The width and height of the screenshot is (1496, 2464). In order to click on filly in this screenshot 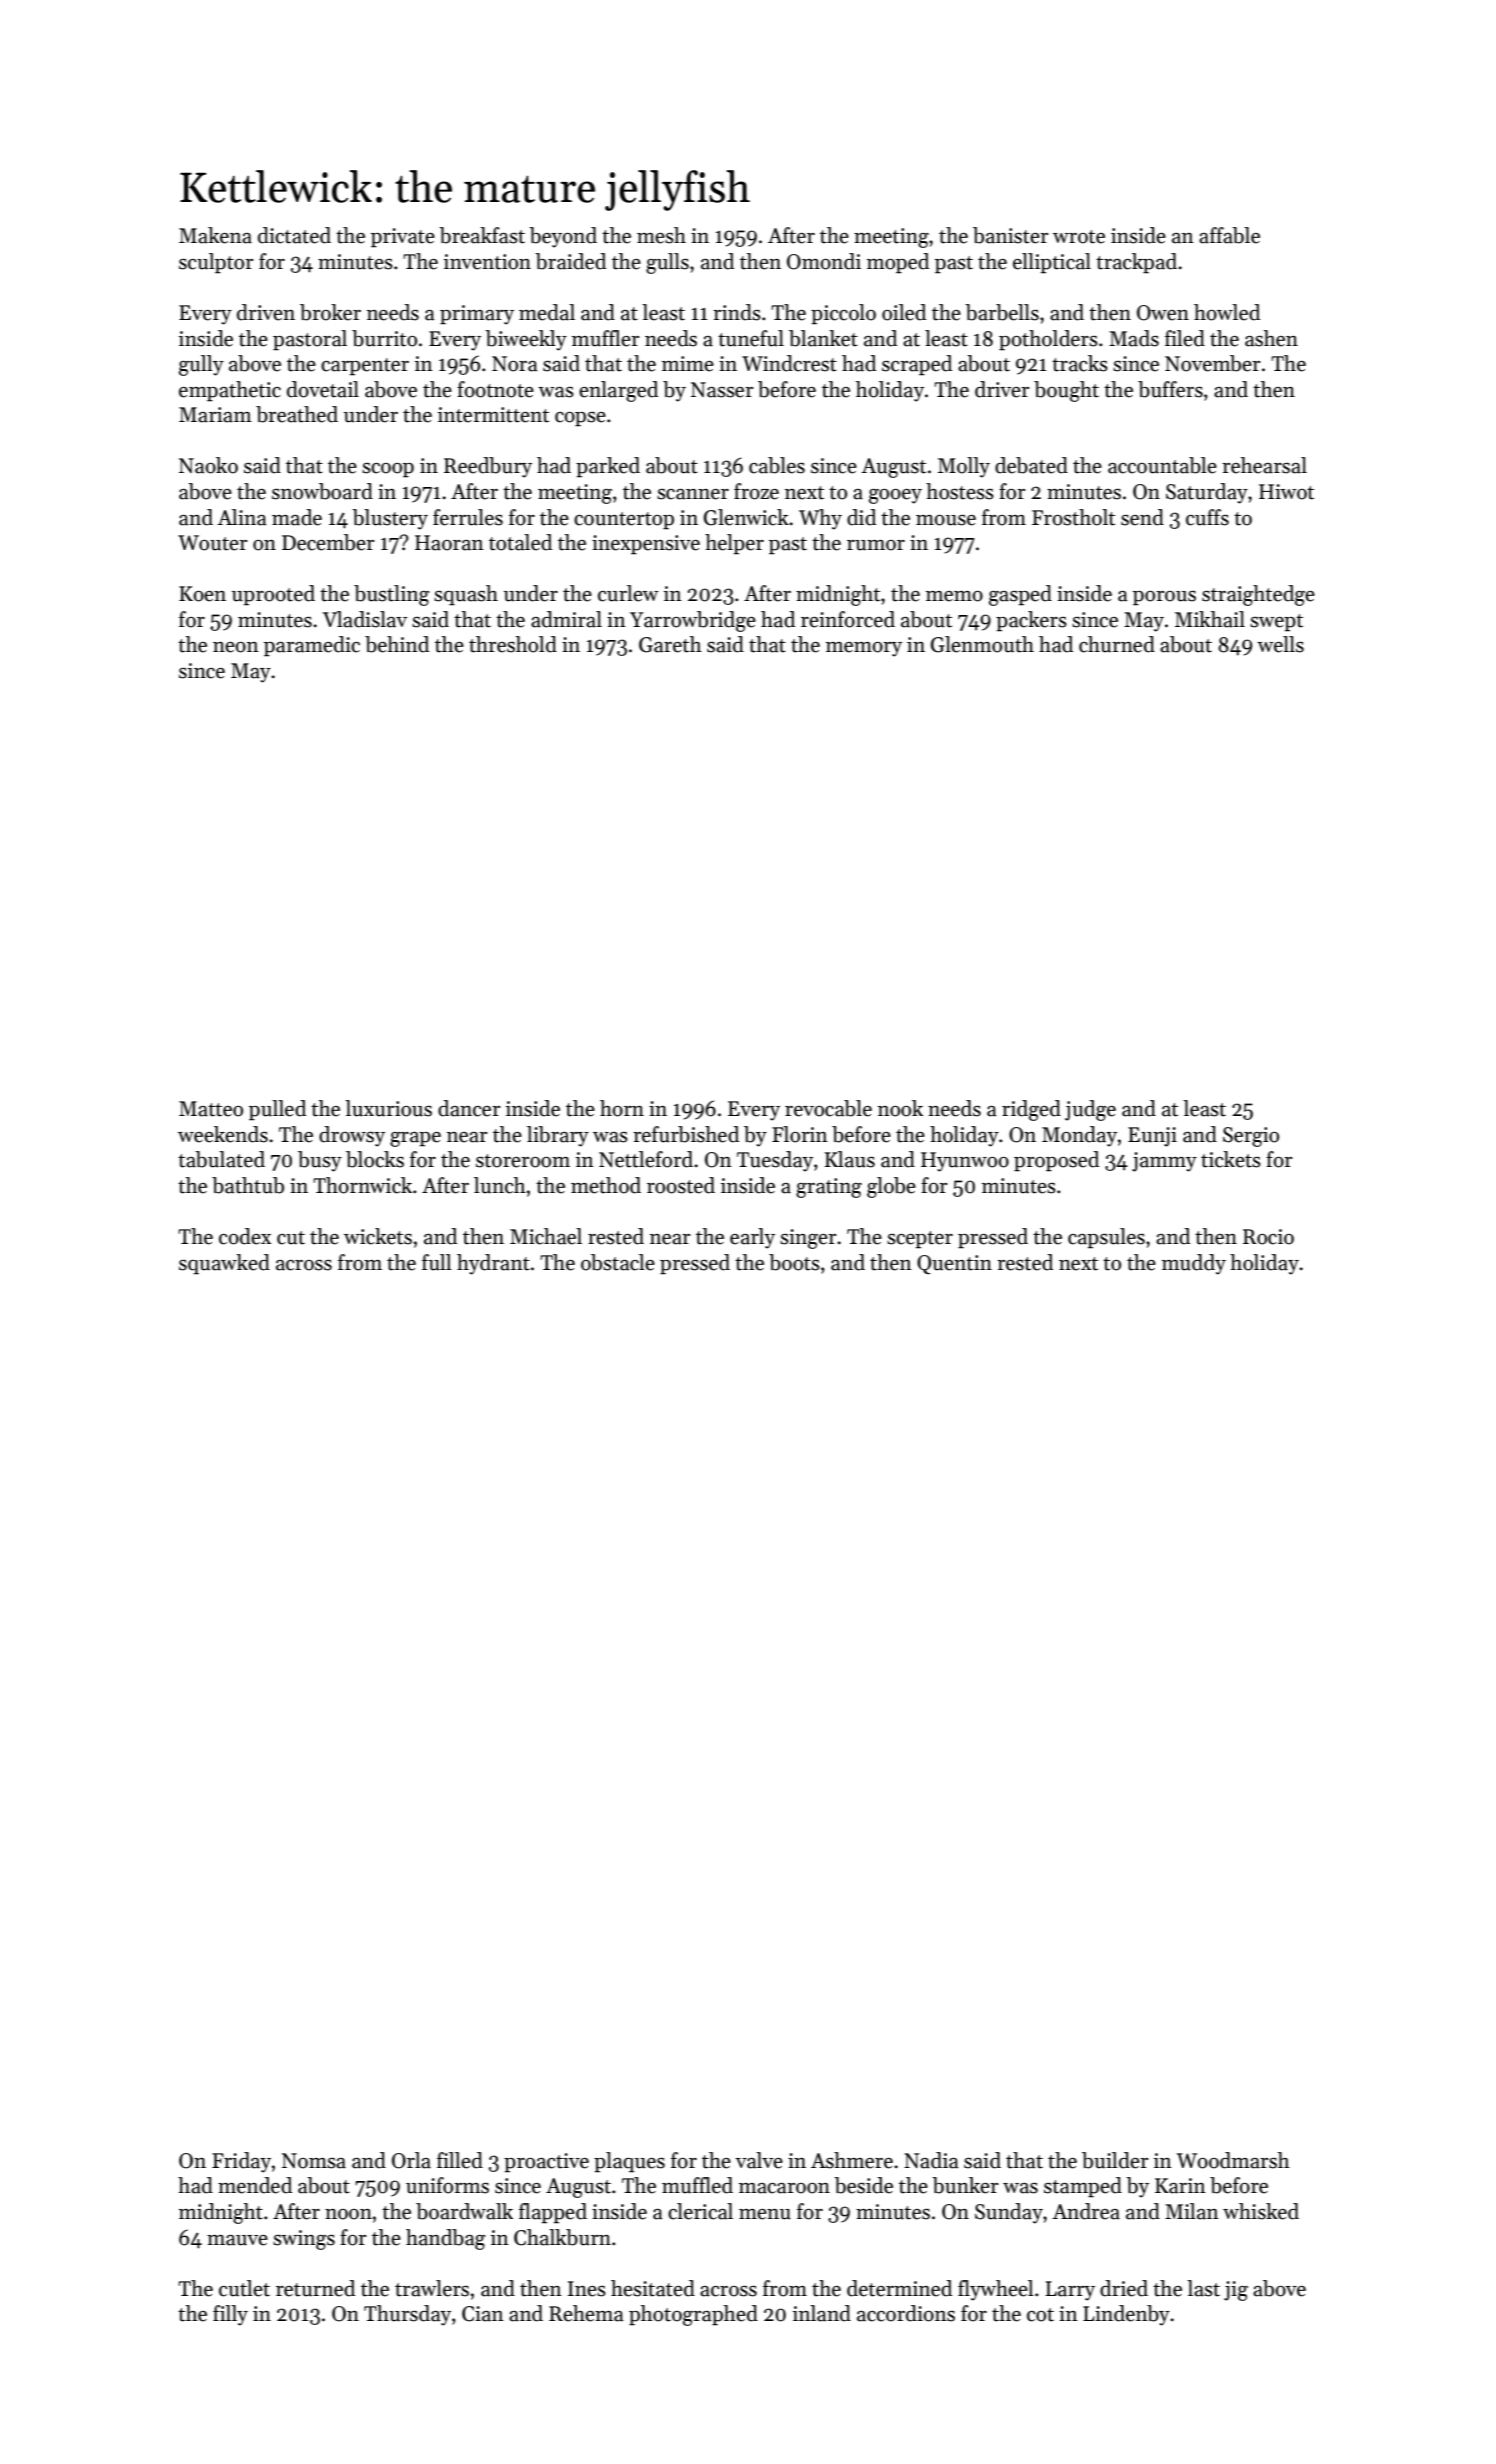, I will do `click(230, 2315)`.
